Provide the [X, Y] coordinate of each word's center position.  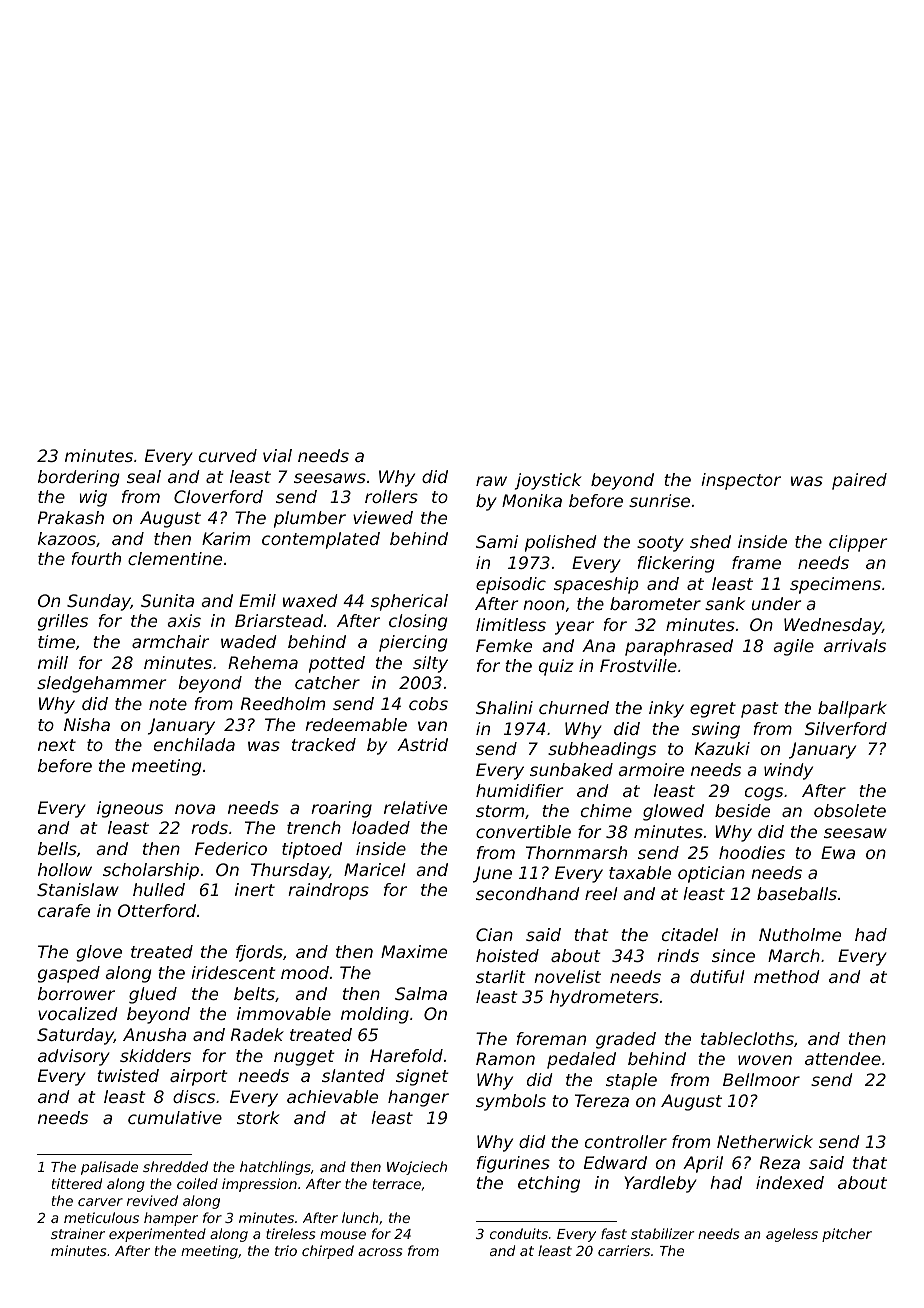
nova [195, 809]
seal [144, 476]
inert [255, 889]
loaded [381, 827]
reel [601, 893]
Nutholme [800, 934]
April [703, 1164]
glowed [673, 812]
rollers [391, 496]
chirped [328, 1252]
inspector [741, 481]
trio [286, 1250]
